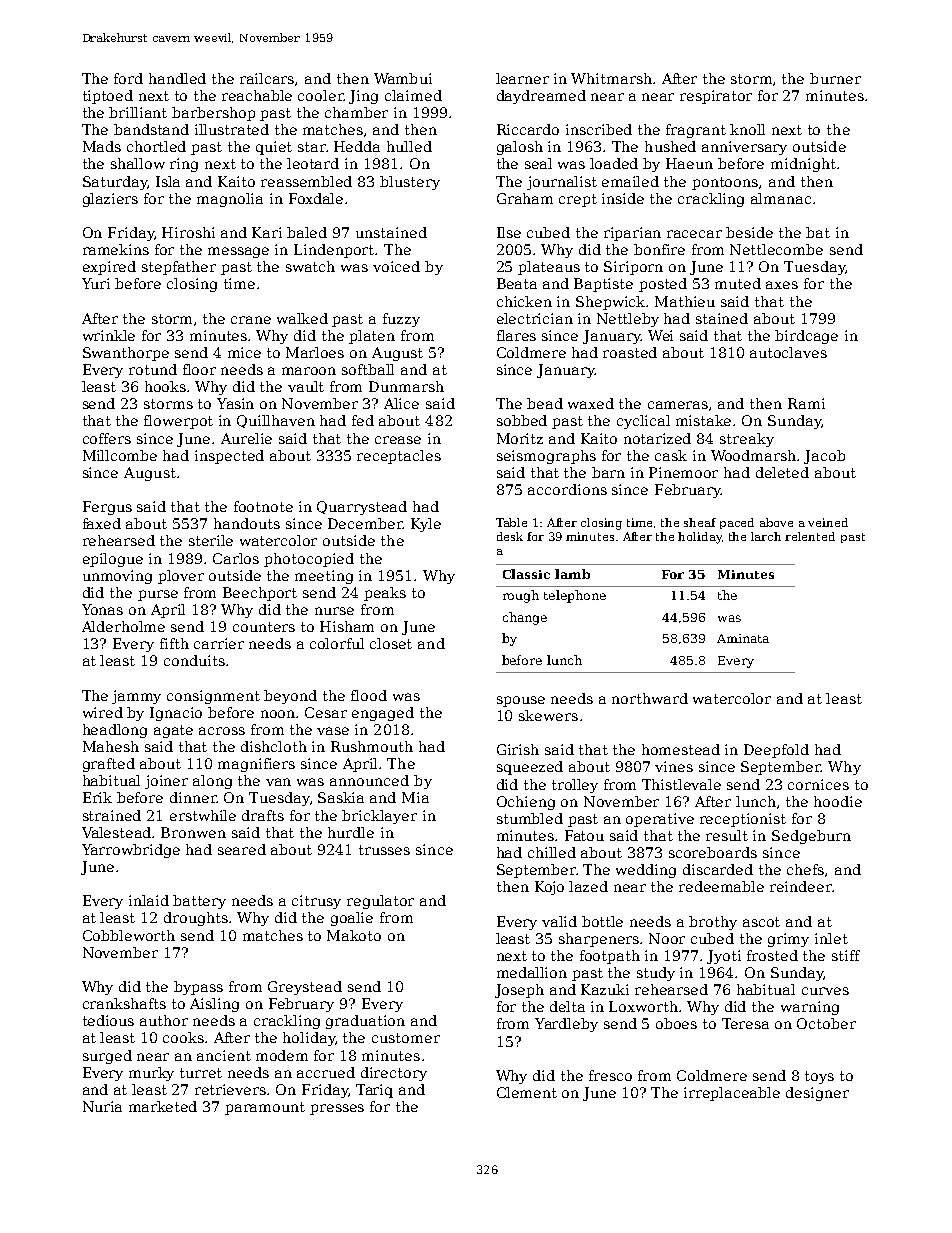  I want to click on crease, so click(398, 440).
